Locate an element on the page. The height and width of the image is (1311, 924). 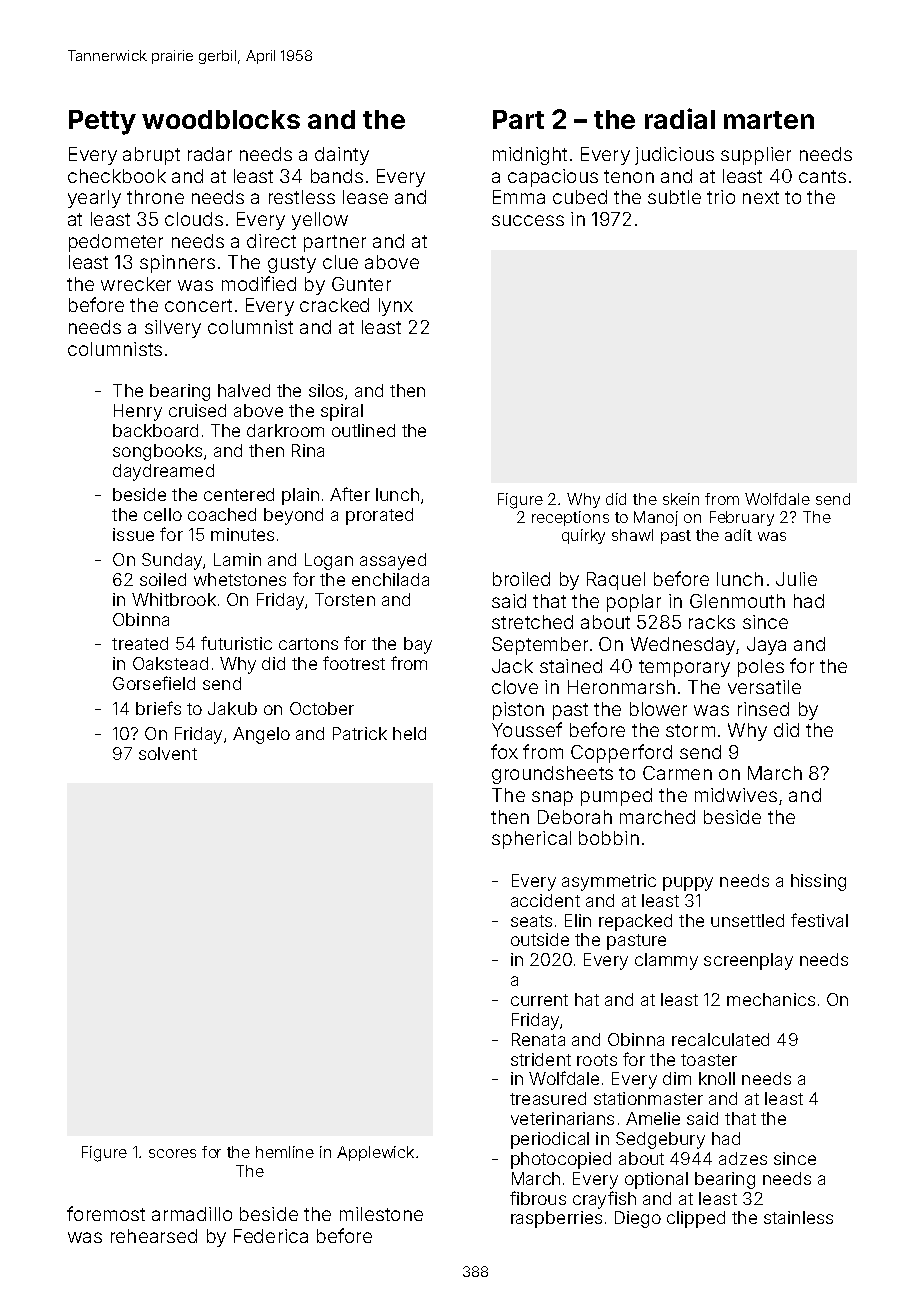
Petty is located at coordinates (102, 122).
